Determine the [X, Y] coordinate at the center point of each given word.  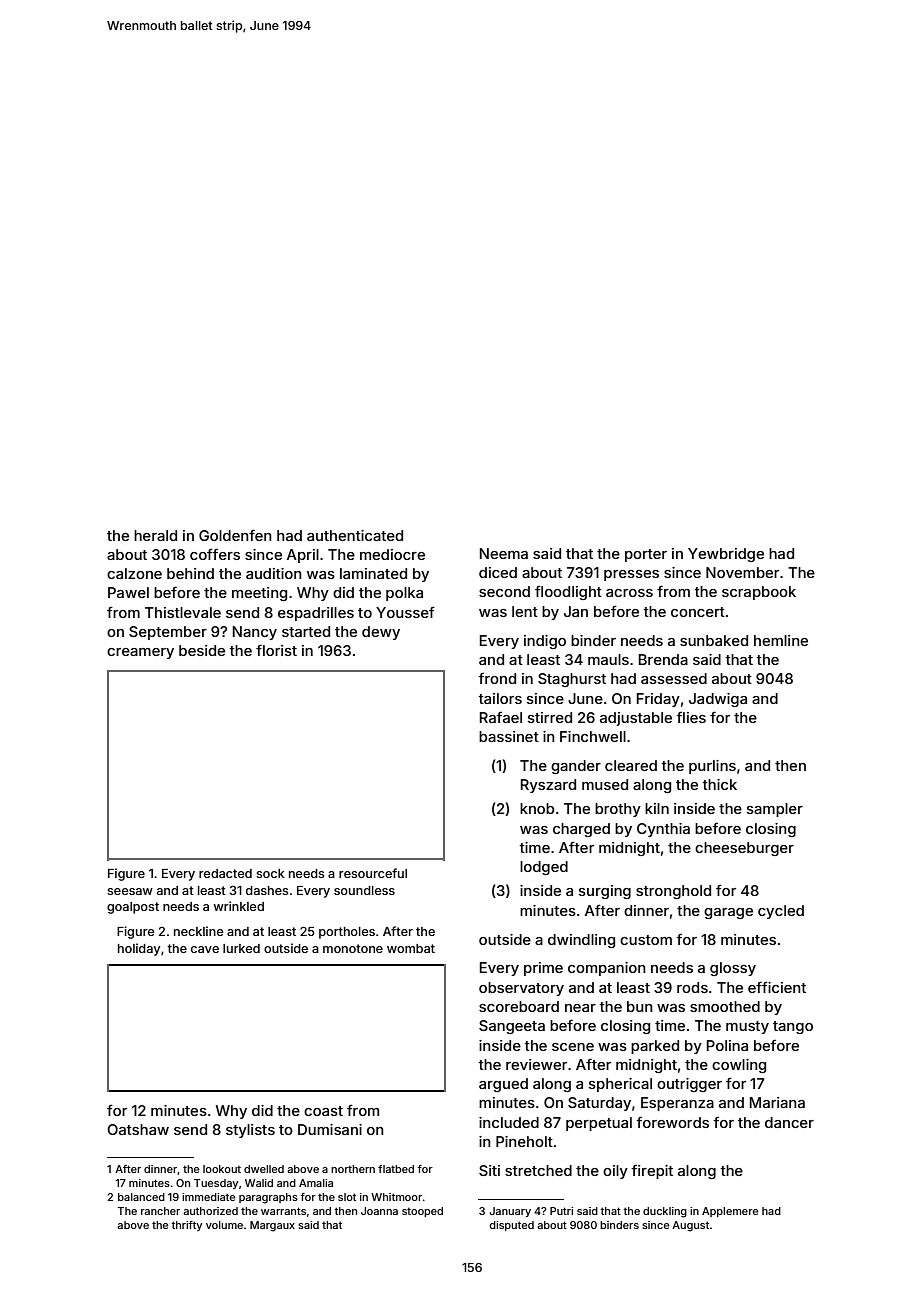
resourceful [373, 873]
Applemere [730, 1212]
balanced [141, 1197]
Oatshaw [138, 1129]
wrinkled [238, 906]
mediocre [392, 554]
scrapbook [759, 593]
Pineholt [524, 1141]
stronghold [673, 892]
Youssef [405, 612]
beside [202, 650]
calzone [134, 573]
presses [631, 575]
